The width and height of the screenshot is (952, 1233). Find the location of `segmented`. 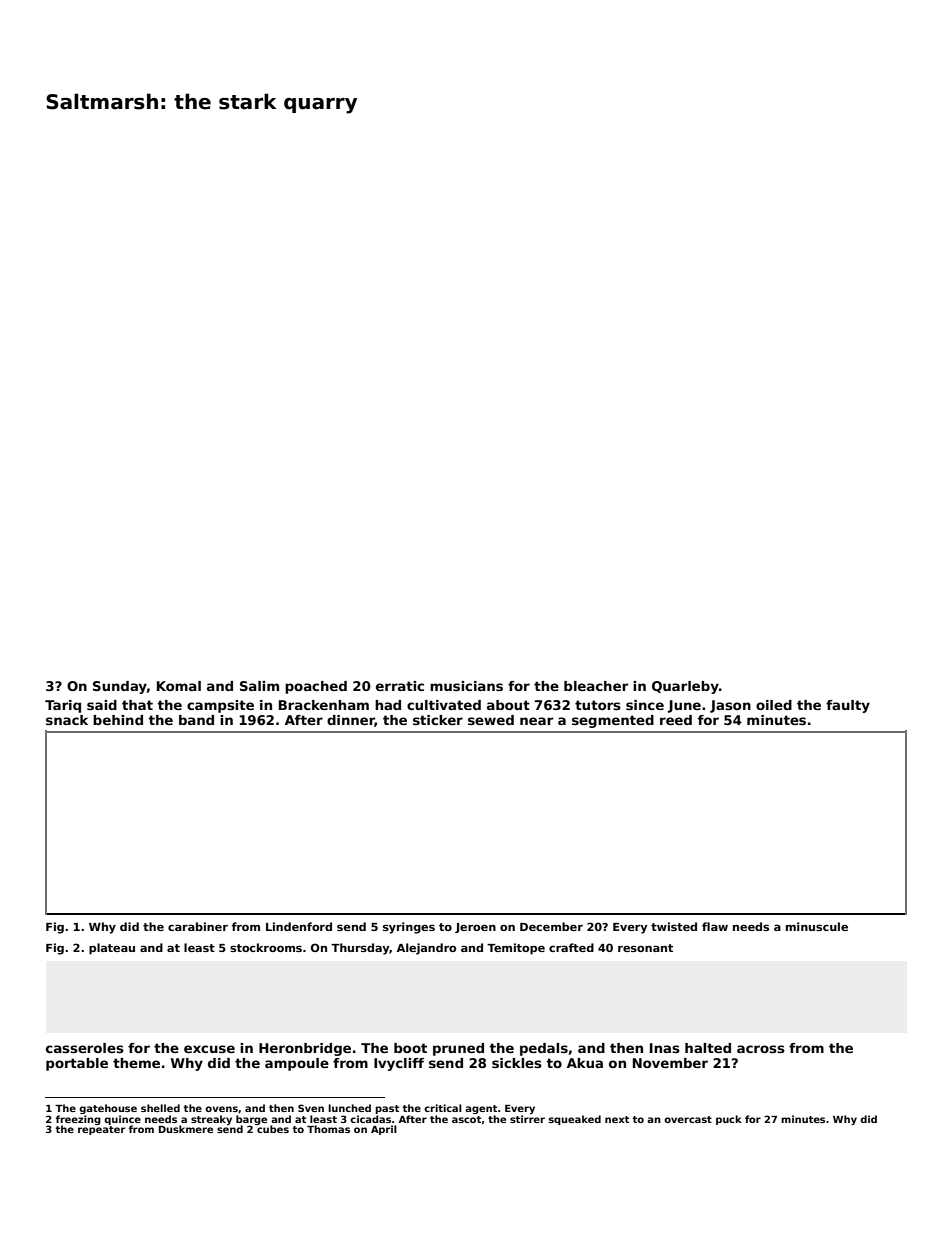

segmented is located at coordinates (613, 721).
